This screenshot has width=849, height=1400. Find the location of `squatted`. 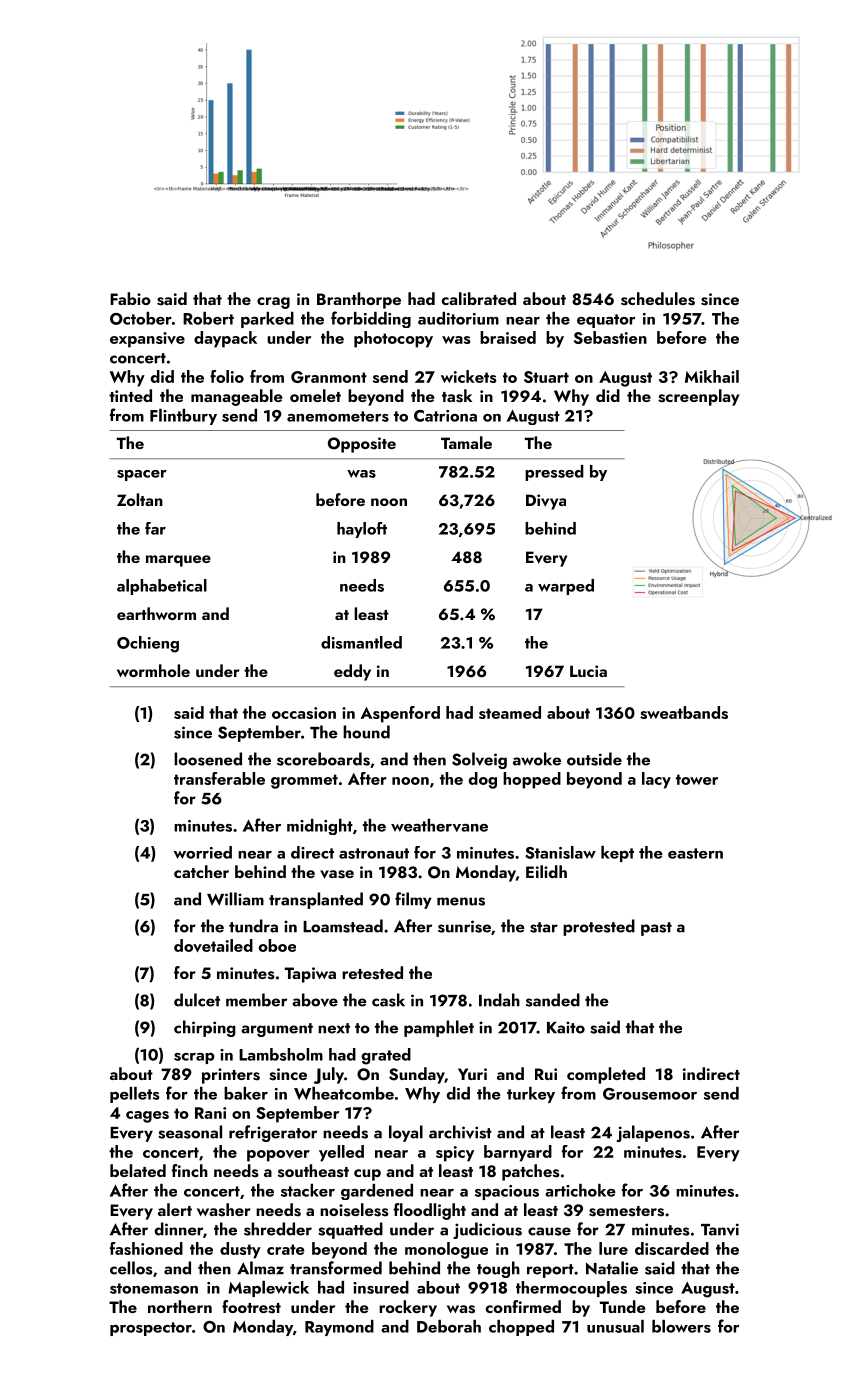

squatted is located at coordinates (351, 1230).
